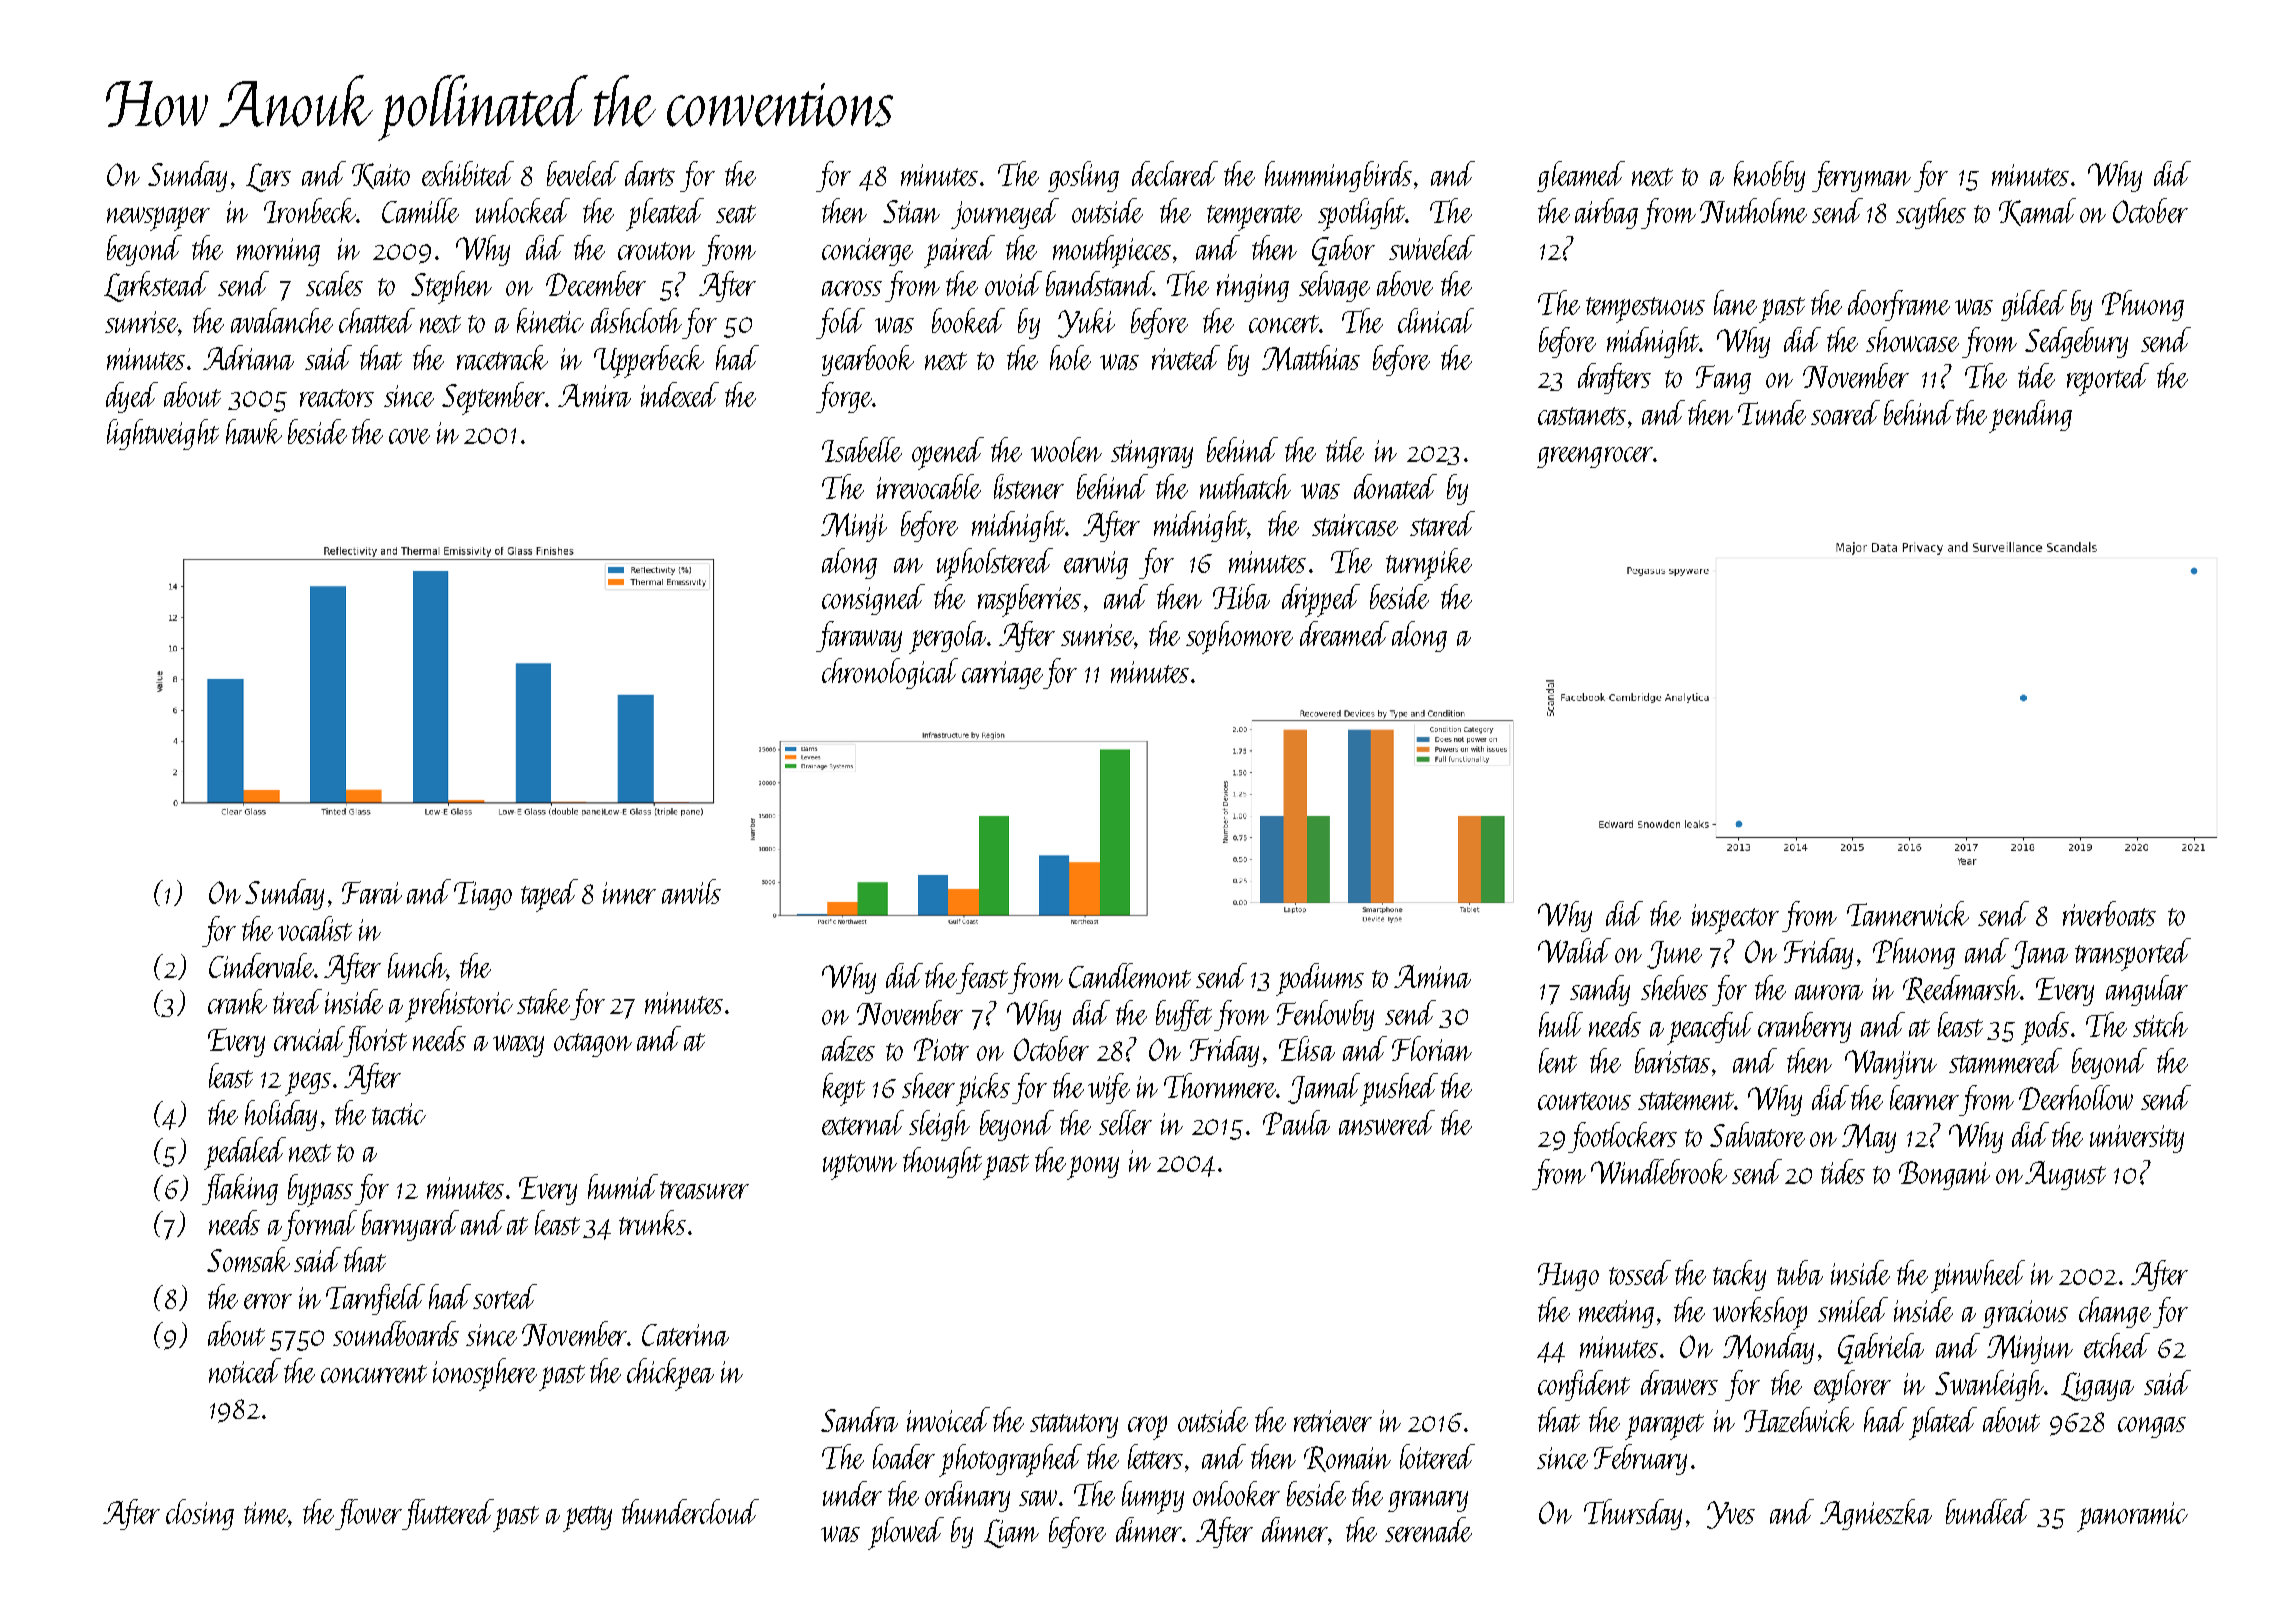 The image size is (2292, 1620). Describe the element at coordinates (1338, 176) in the page. I see `hummingbirds` at that location.
